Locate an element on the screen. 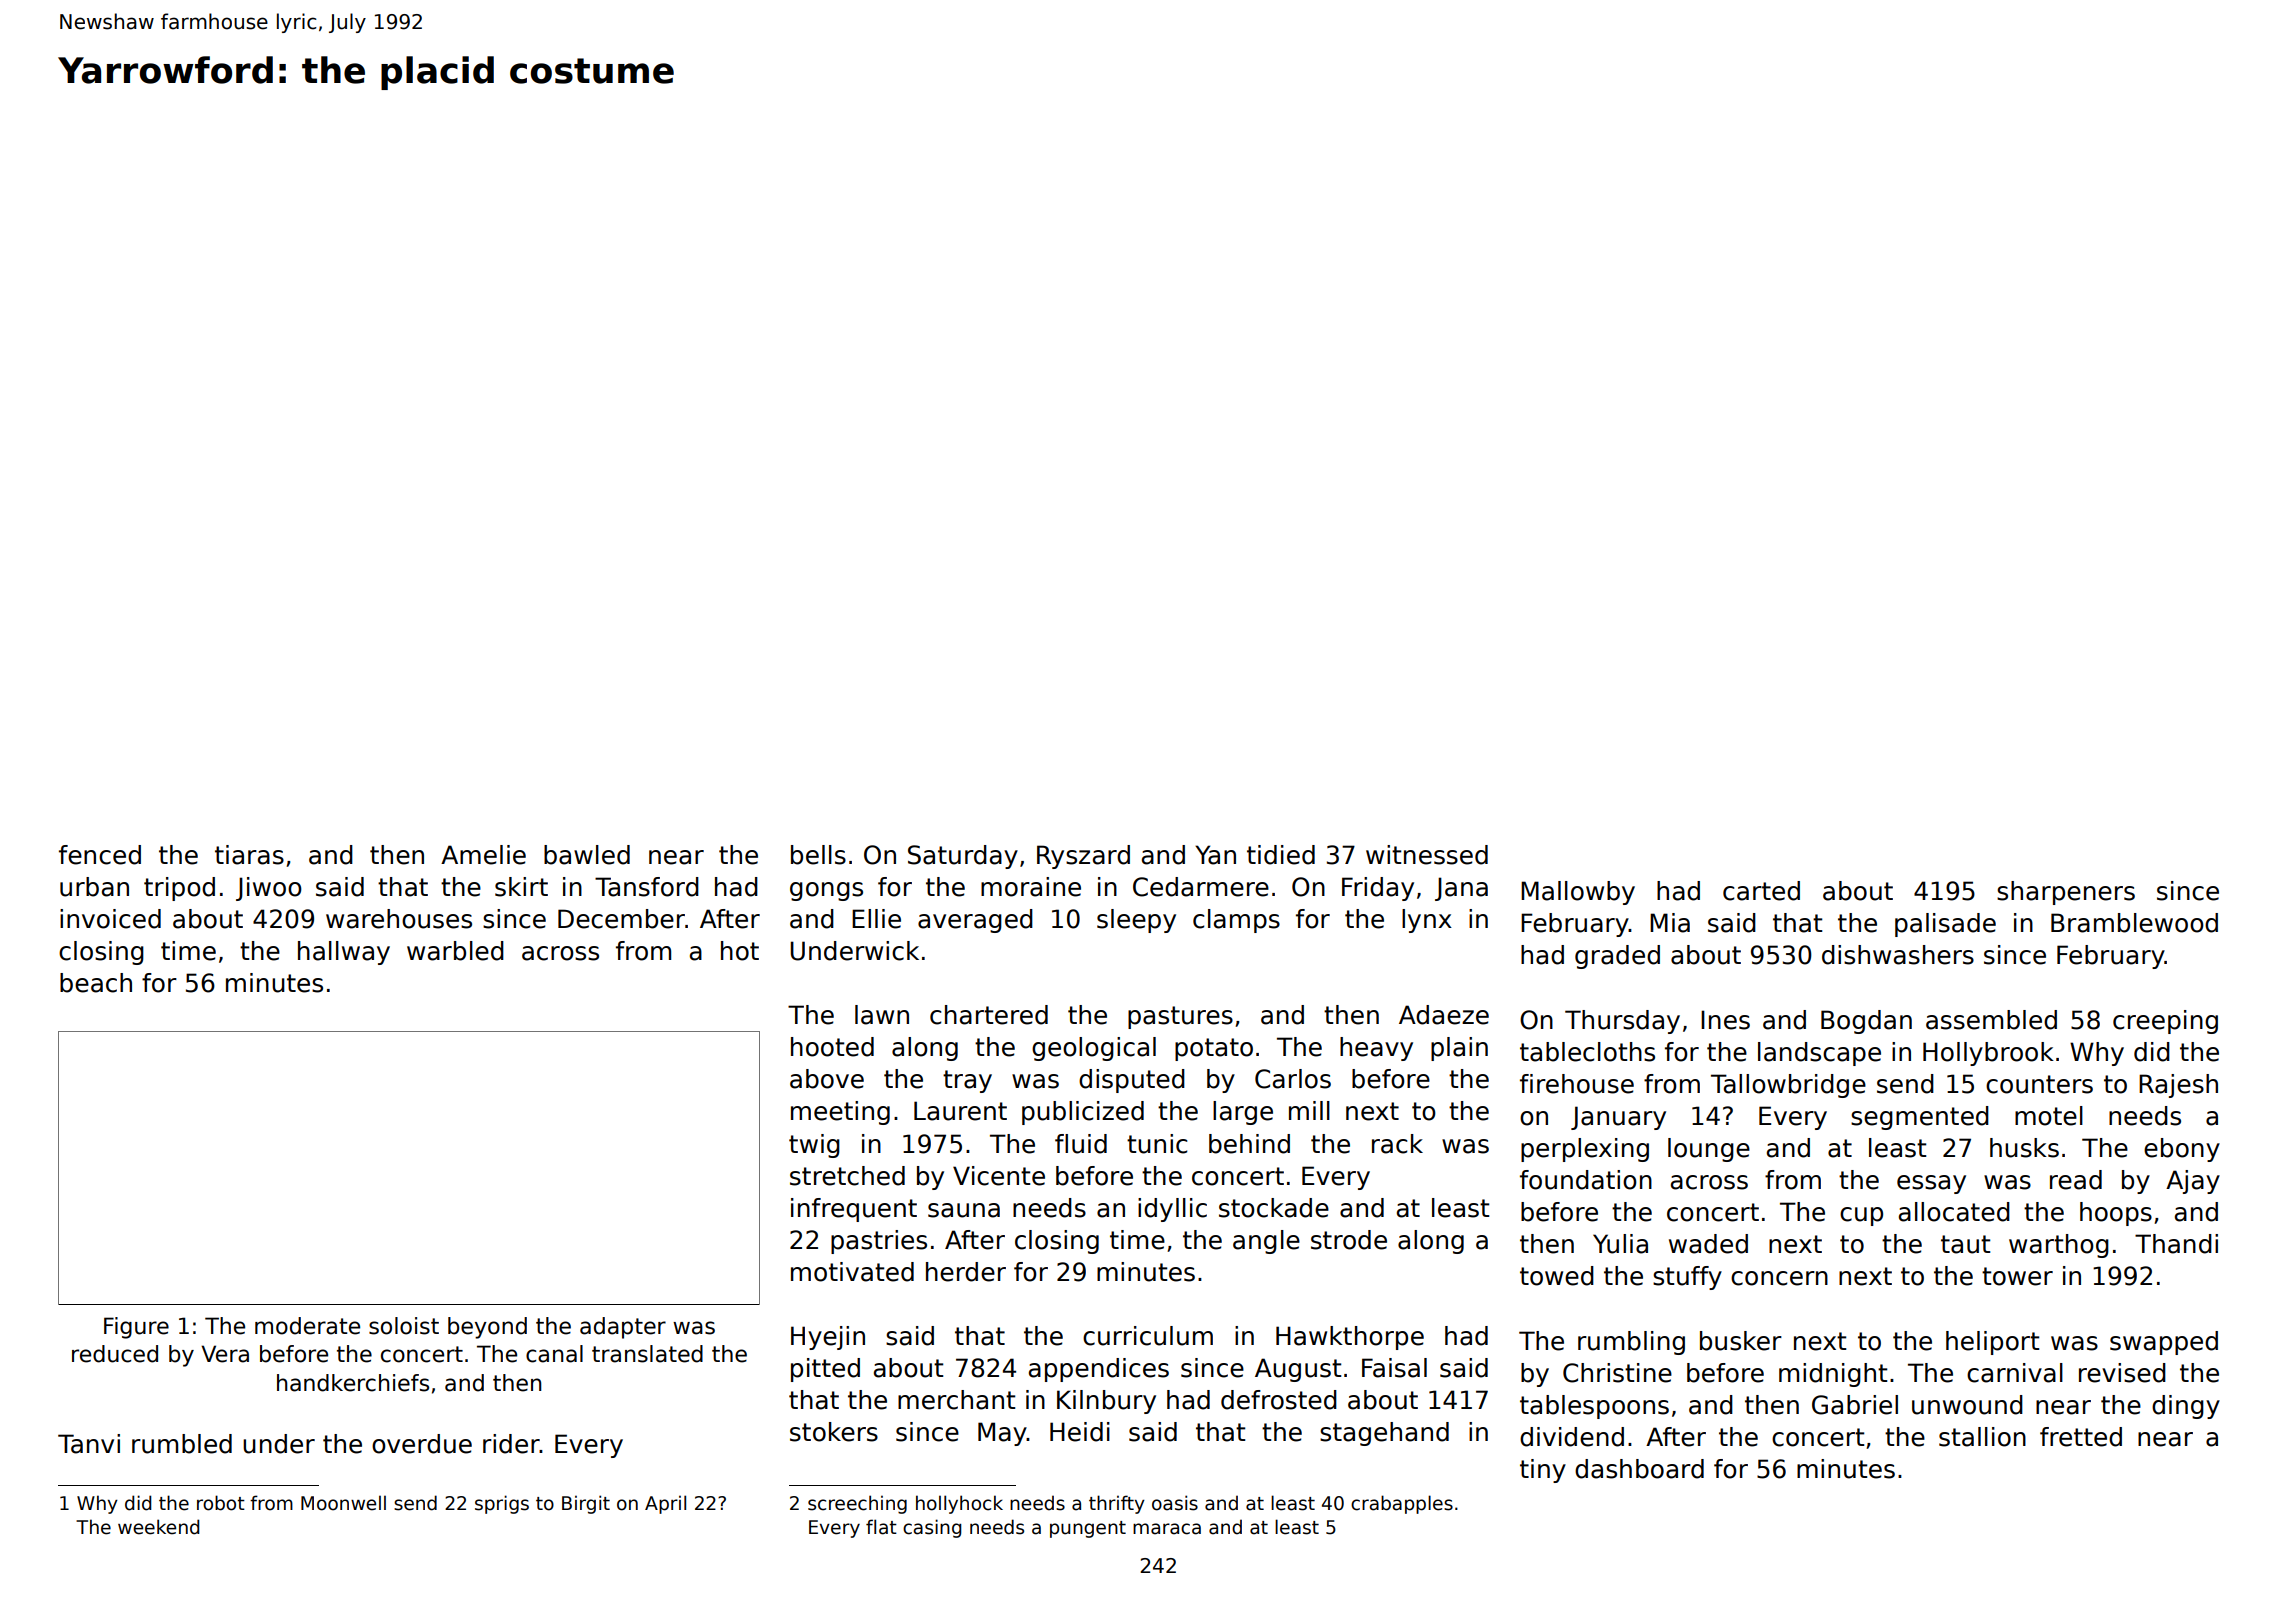 The width and height of the screenshot is (2279, 1611). sharpeners is located at coordinates (2066, 893).
